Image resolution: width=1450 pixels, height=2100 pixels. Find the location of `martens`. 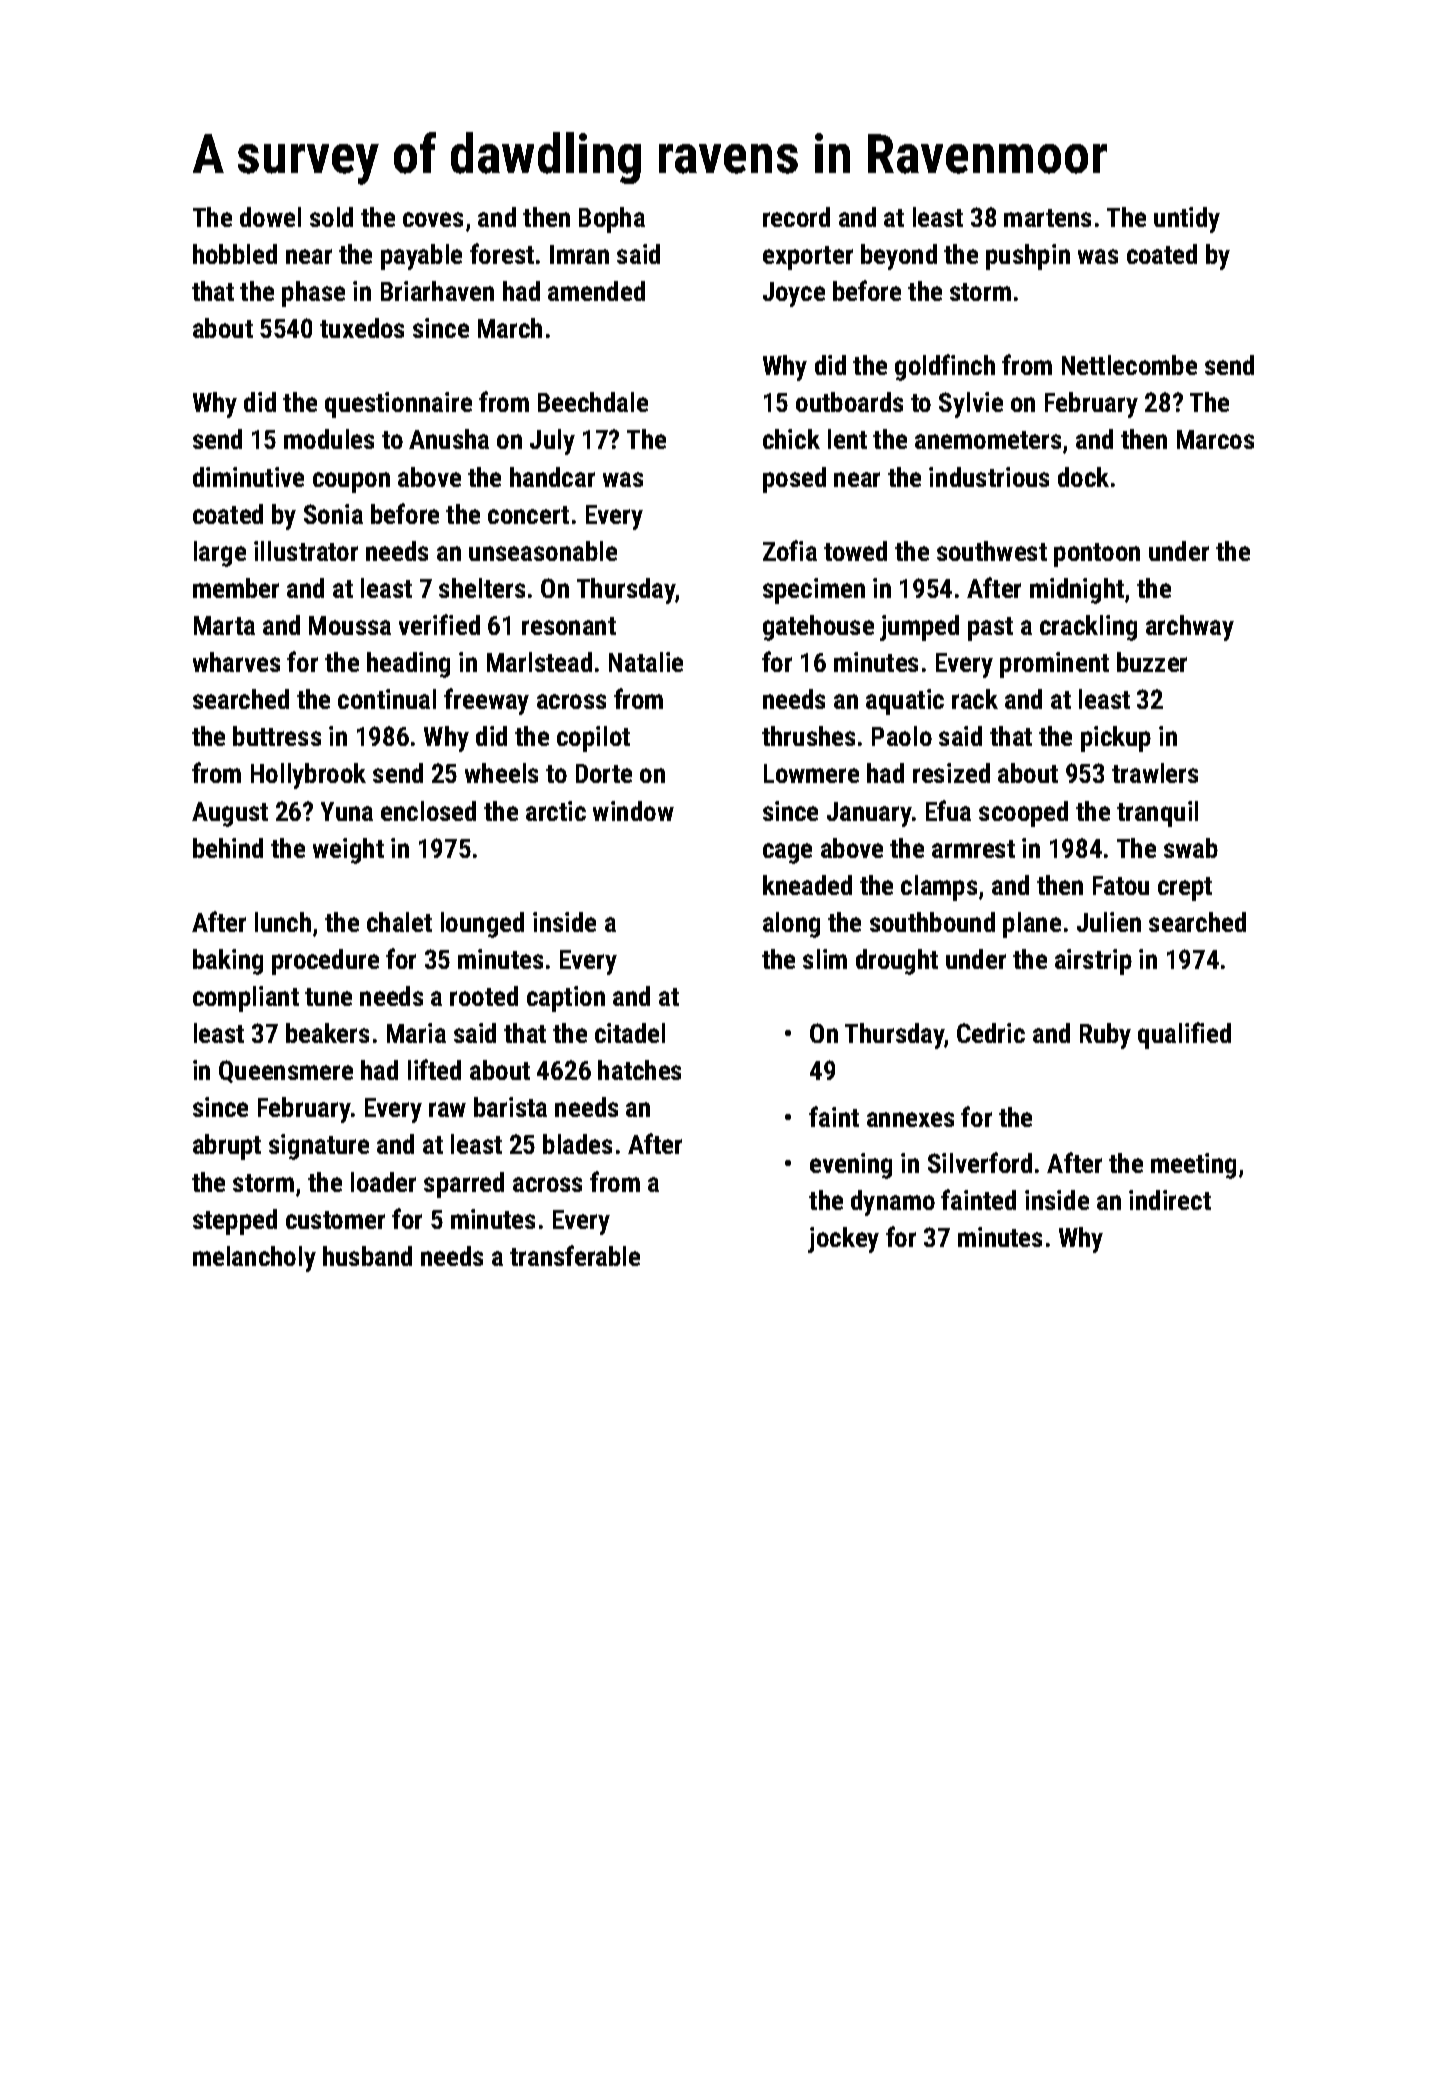

martens is located at coordinates (1047, 218).
